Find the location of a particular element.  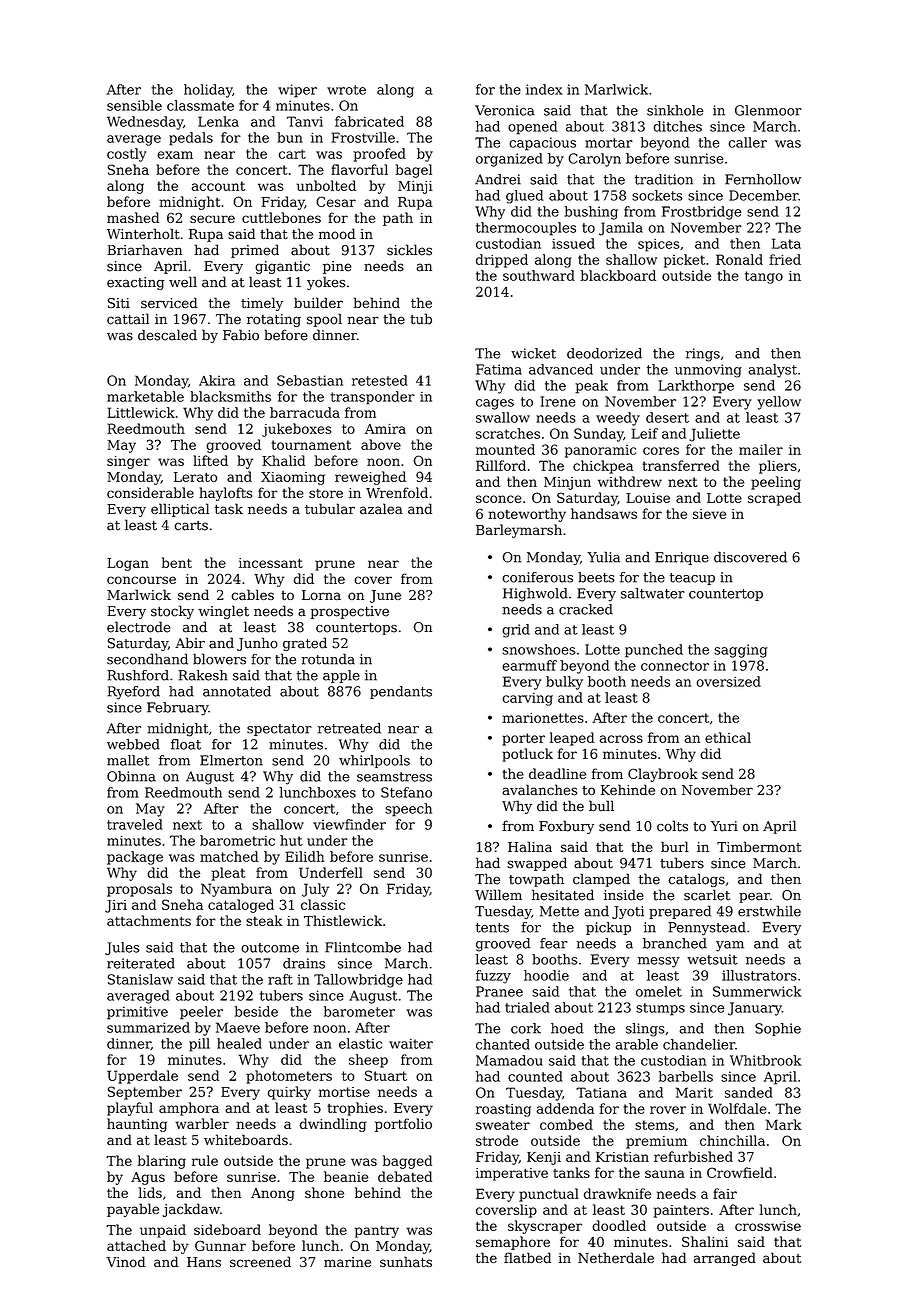

Lenka is located at coordinates (218, 121).
